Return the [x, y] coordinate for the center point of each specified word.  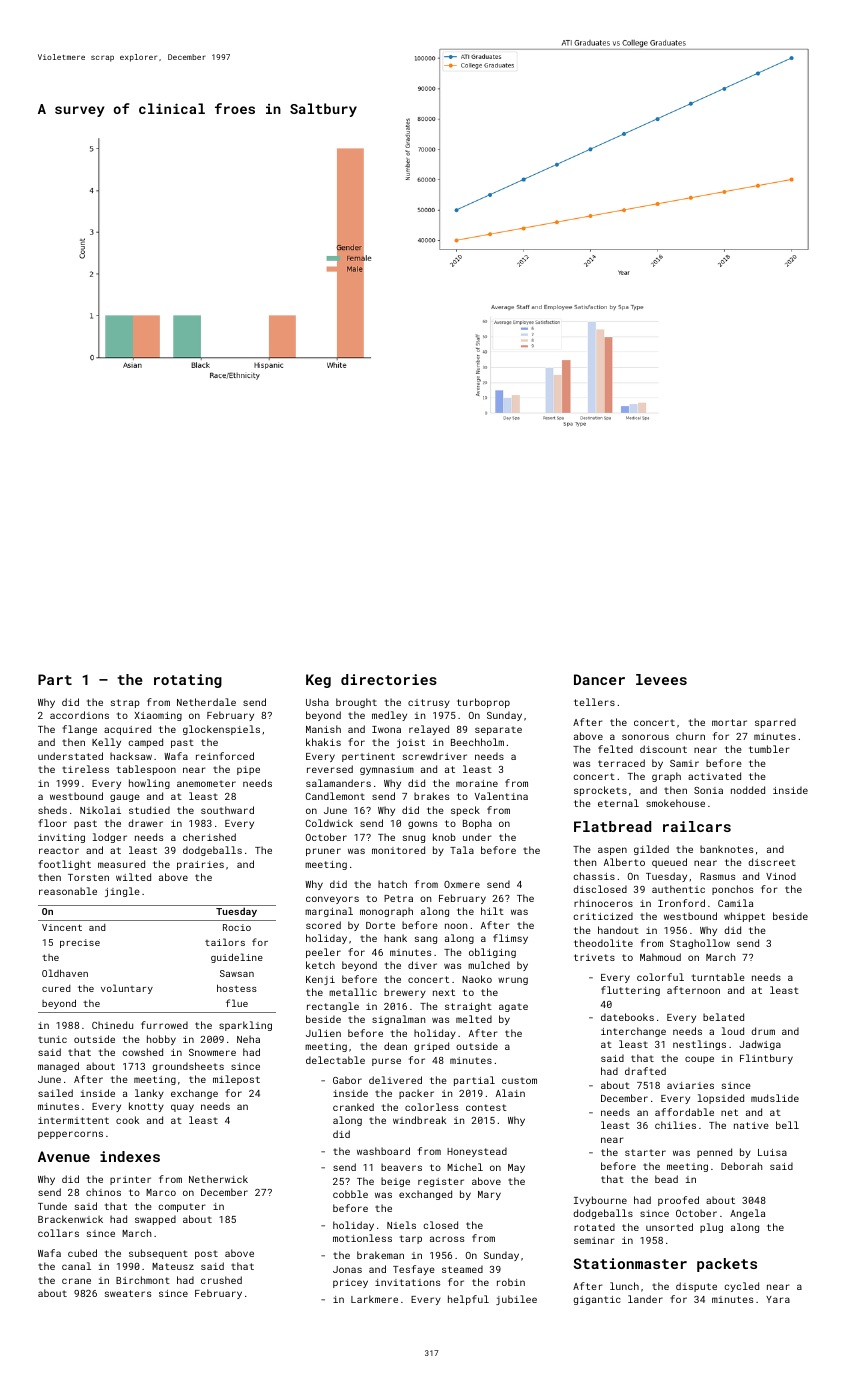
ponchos [732, 890]
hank [395, 938]
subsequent [158, 1254]
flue [237, 1003]
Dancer [599, 679]
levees [661, 679]
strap [125, 703]
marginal [329, 912]
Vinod [781, 876]
